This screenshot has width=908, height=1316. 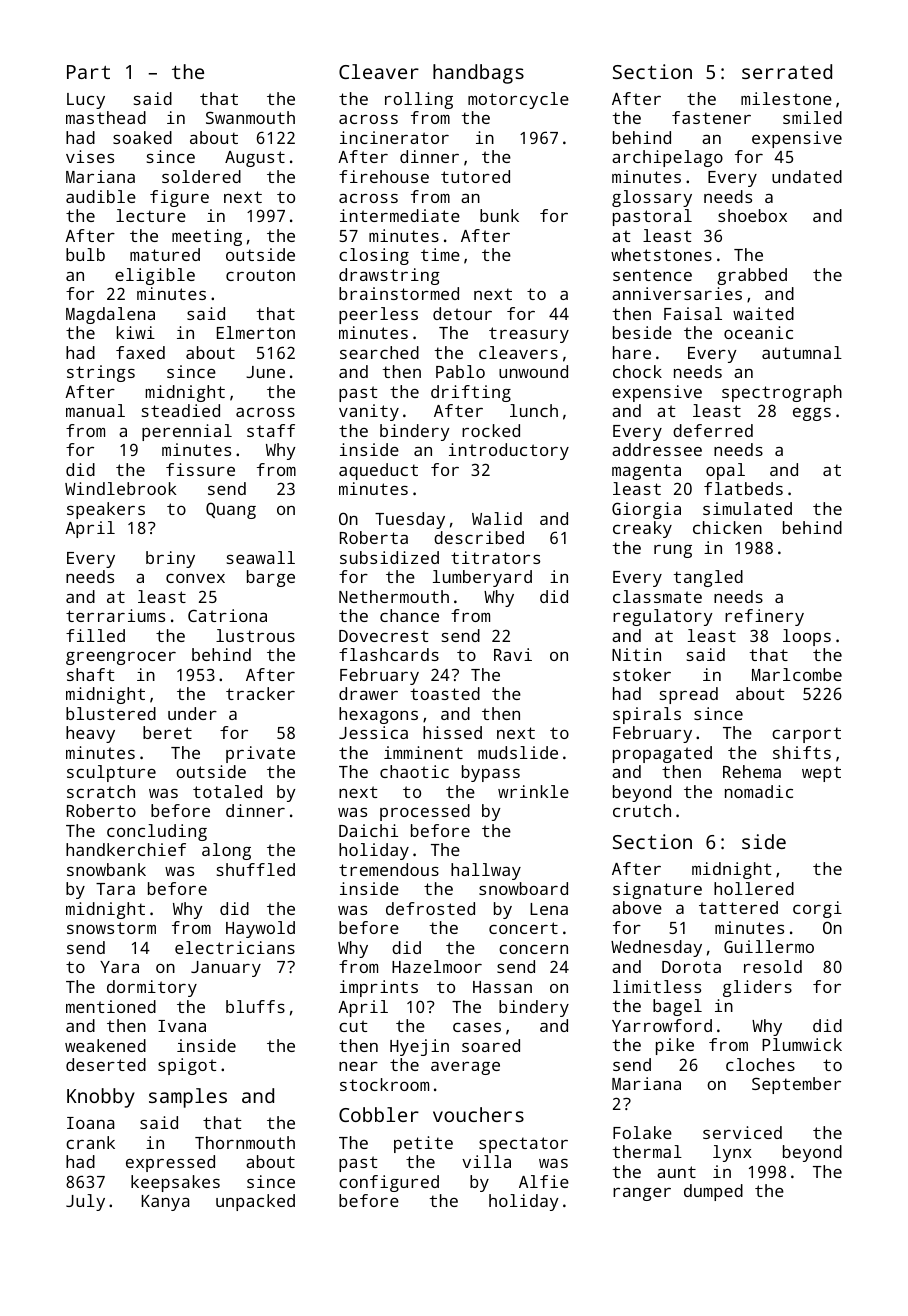 I want to click on Roberta, so click(x=374, y=537).
